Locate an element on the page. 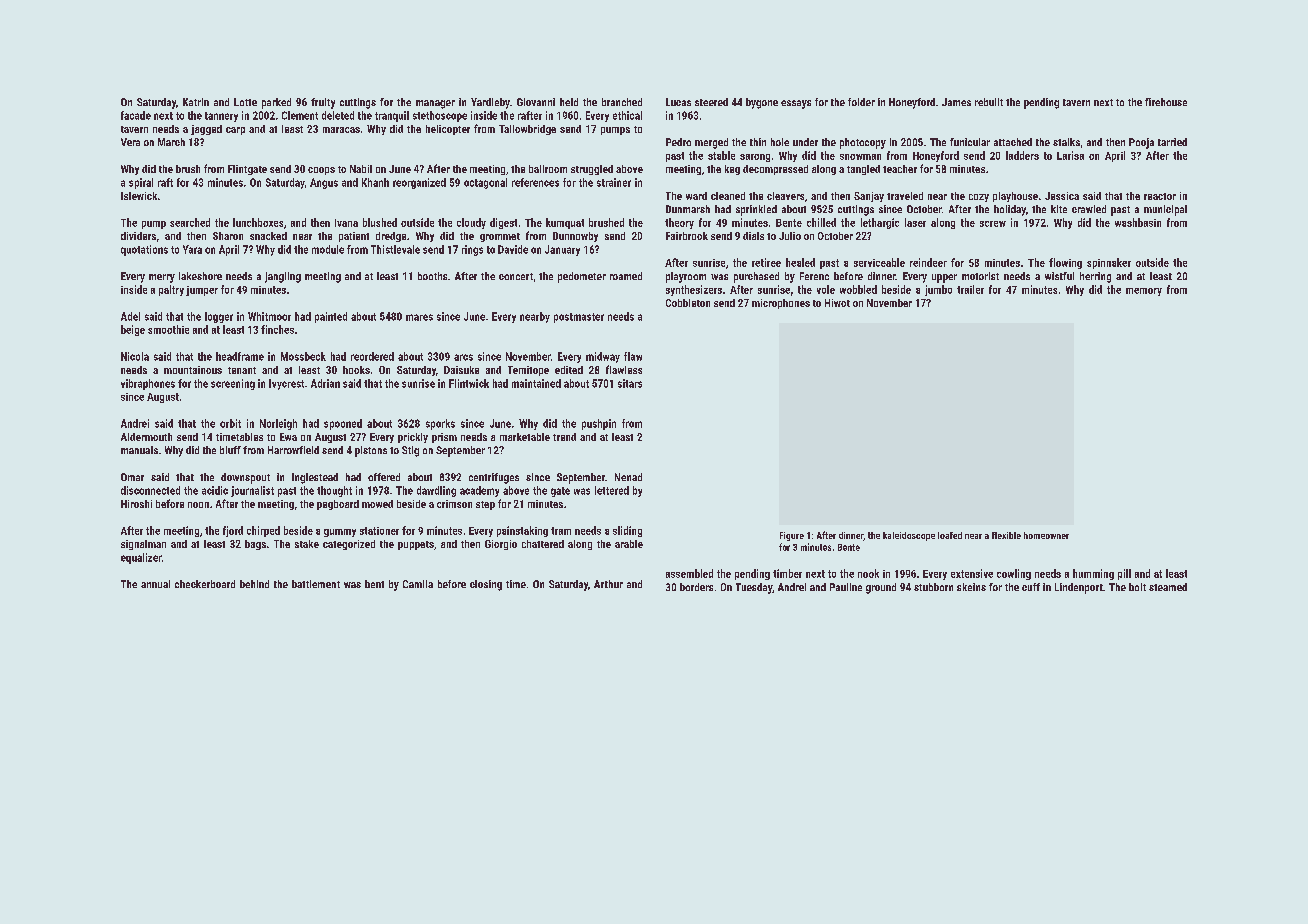 The height and width of the image is (924, 1308). orbit is located at coordinates (230, 423).
